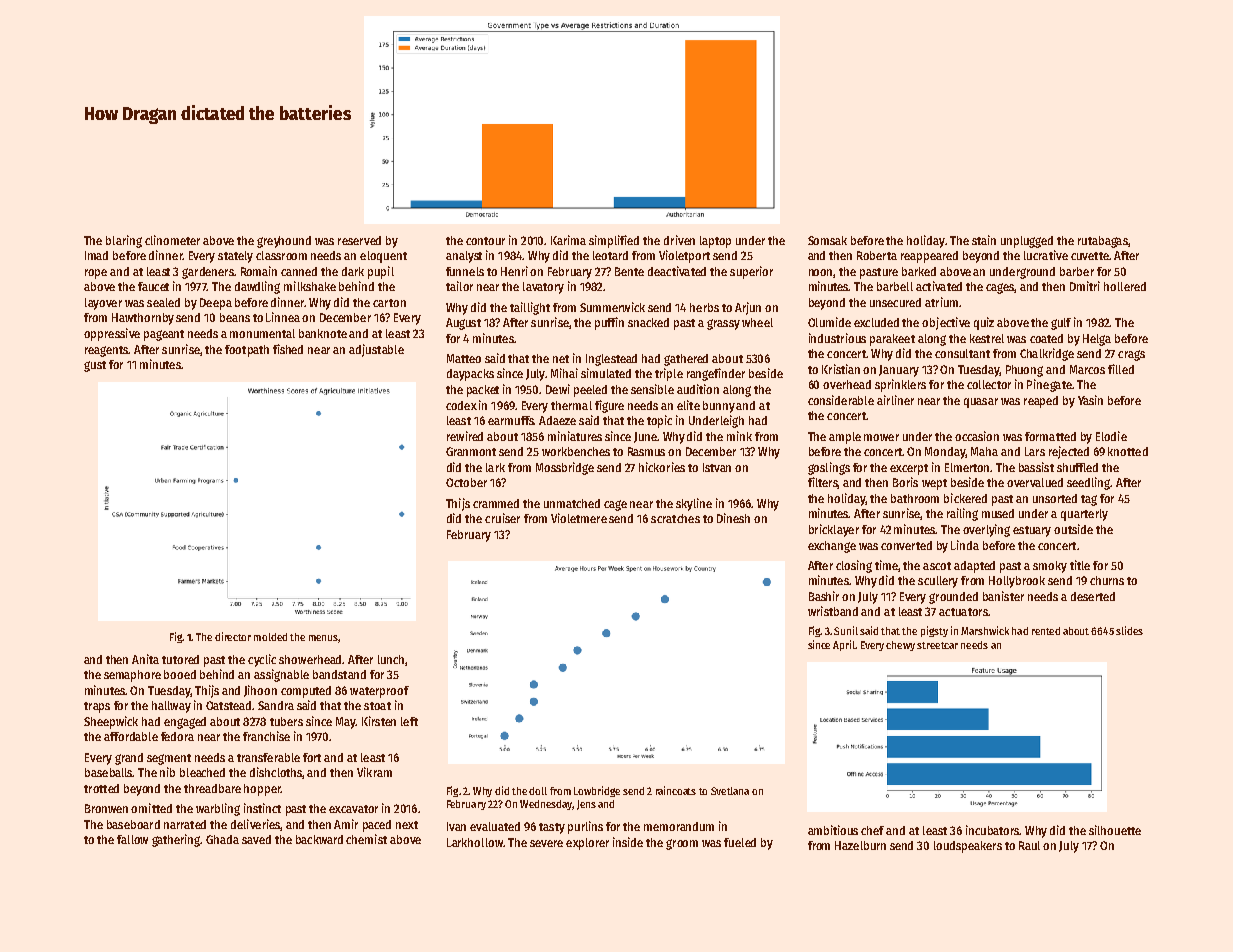 Image resolution: width=1233 pixels, height=952 pixels. Describe the element at coordinates (579, 518) in the image. I see `Violetmere` at that location.
